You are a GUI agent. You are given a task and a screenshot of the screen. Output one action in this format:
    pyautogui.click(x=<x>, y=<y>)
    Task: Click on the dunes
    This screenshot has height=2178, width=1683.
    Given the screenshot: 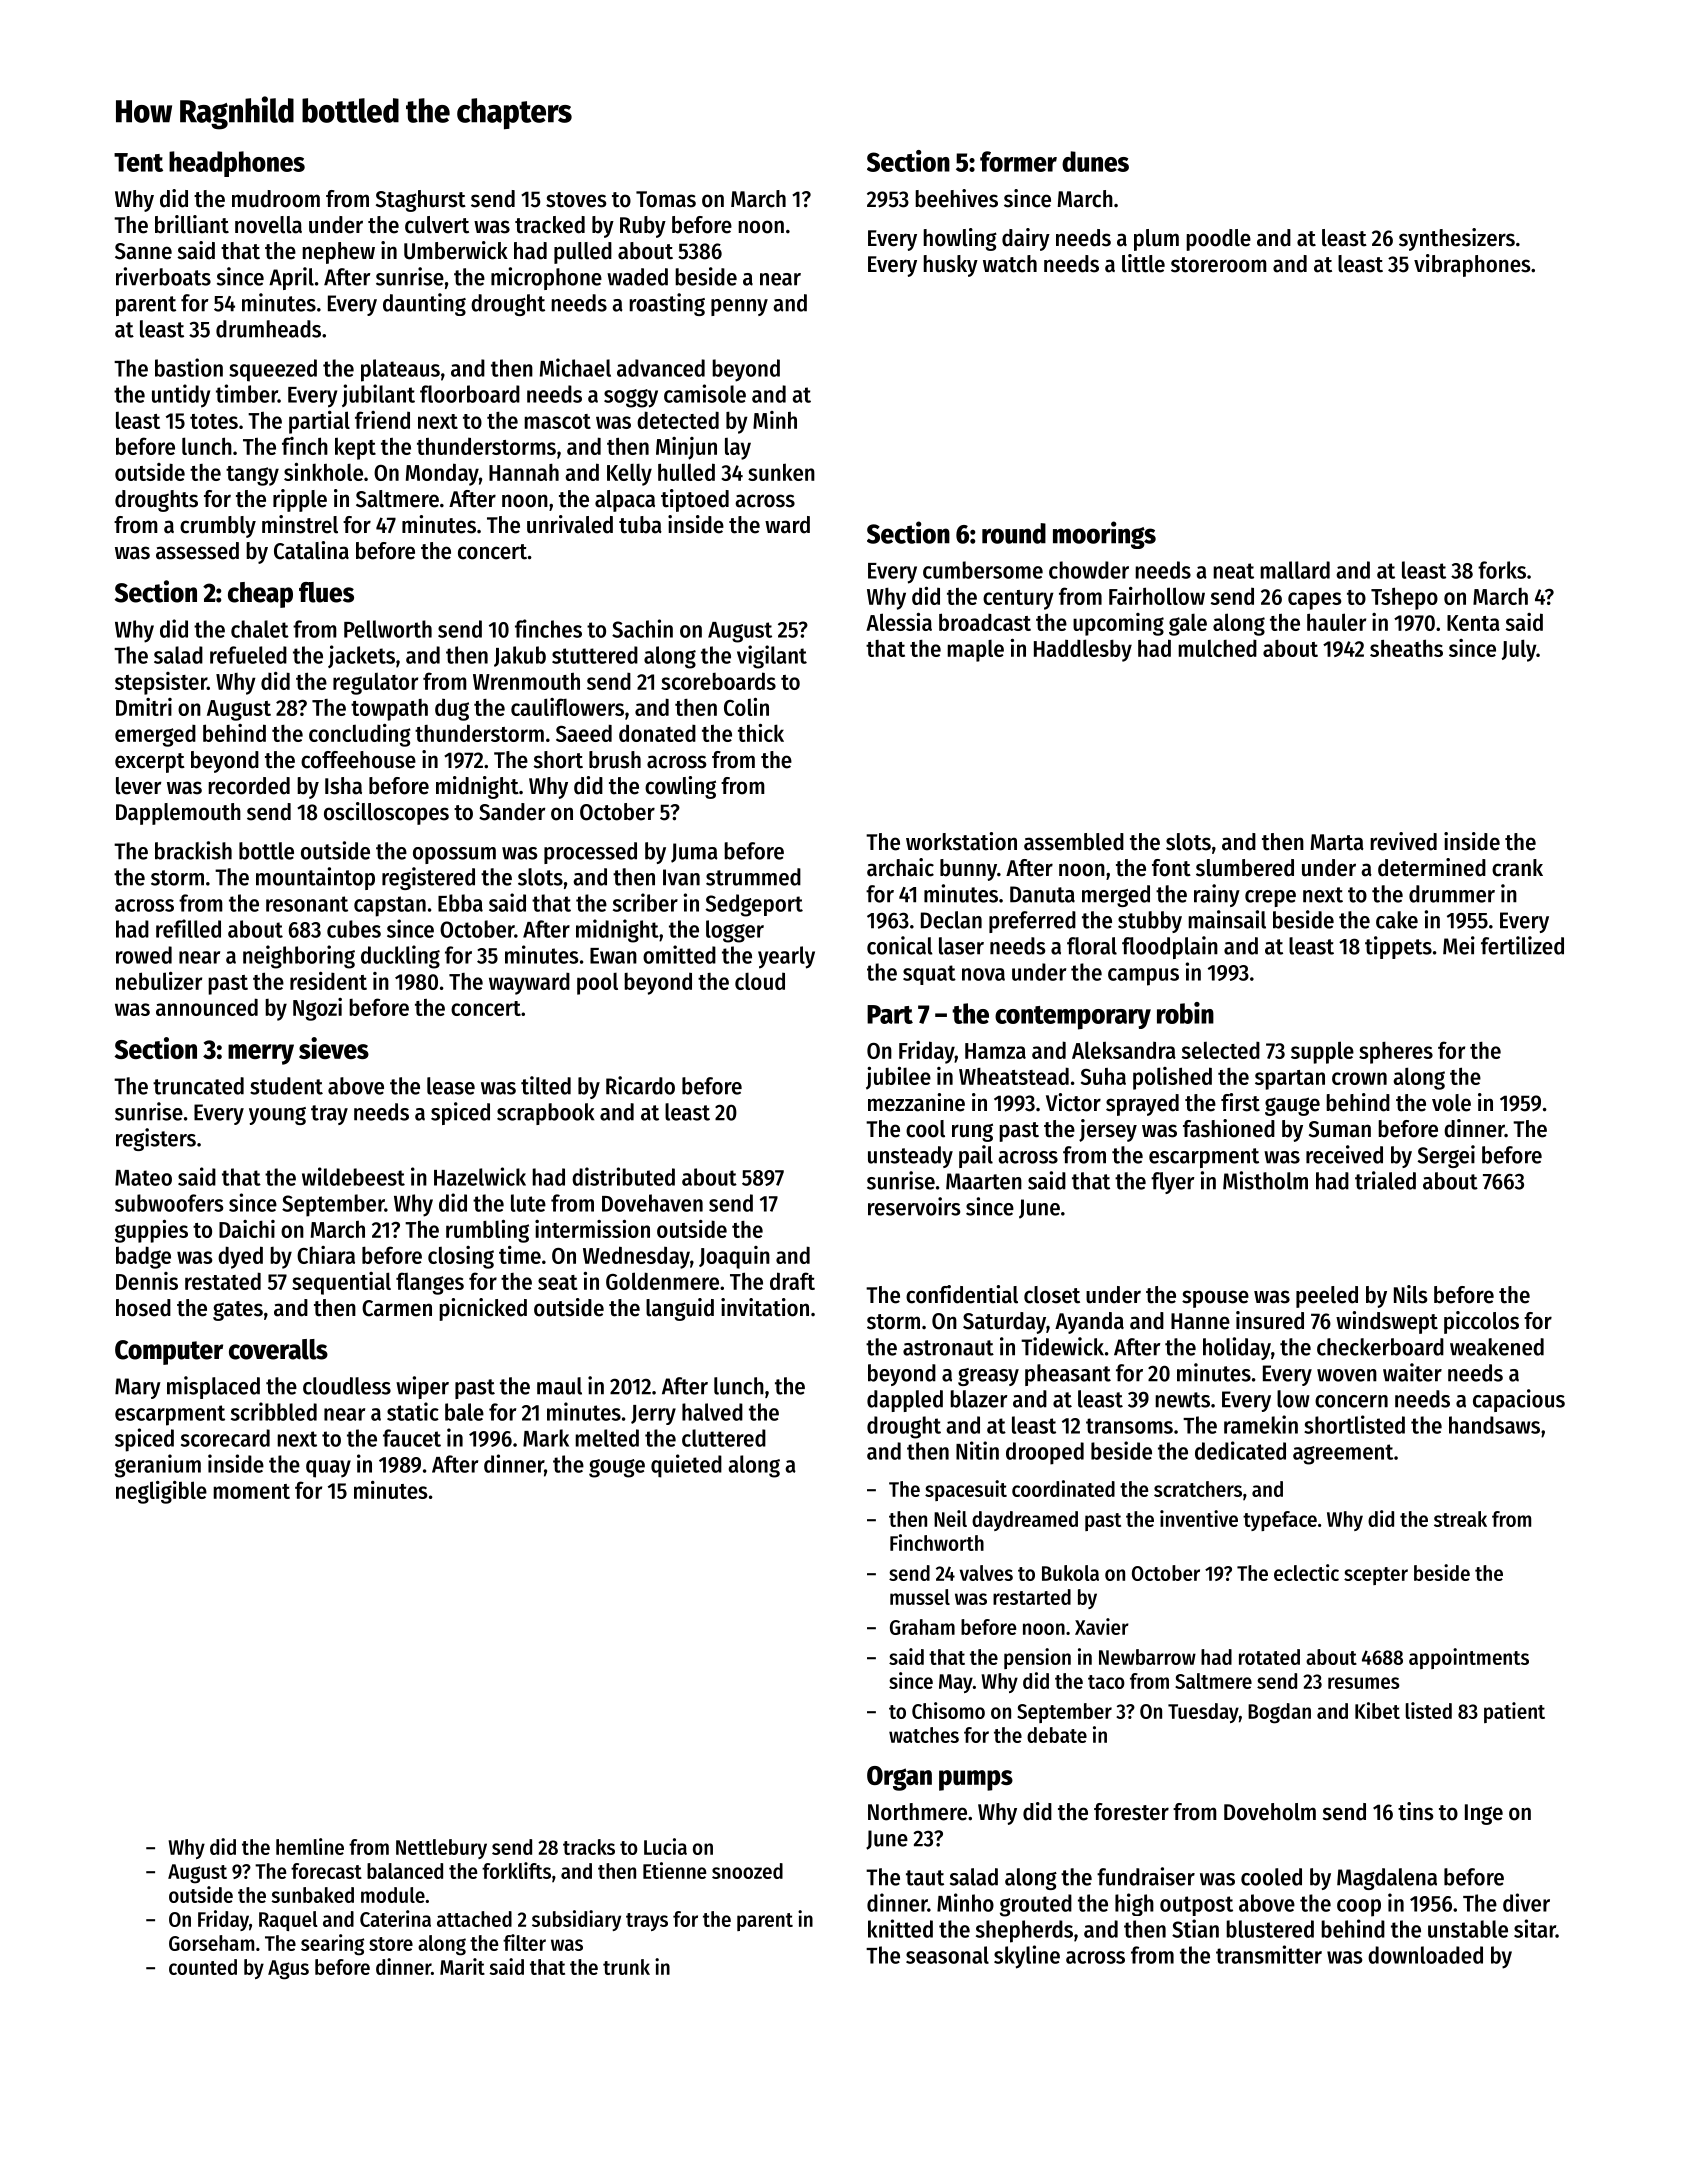 What is the action you would take?
    pyautogui.click(x=1095, y=161)
